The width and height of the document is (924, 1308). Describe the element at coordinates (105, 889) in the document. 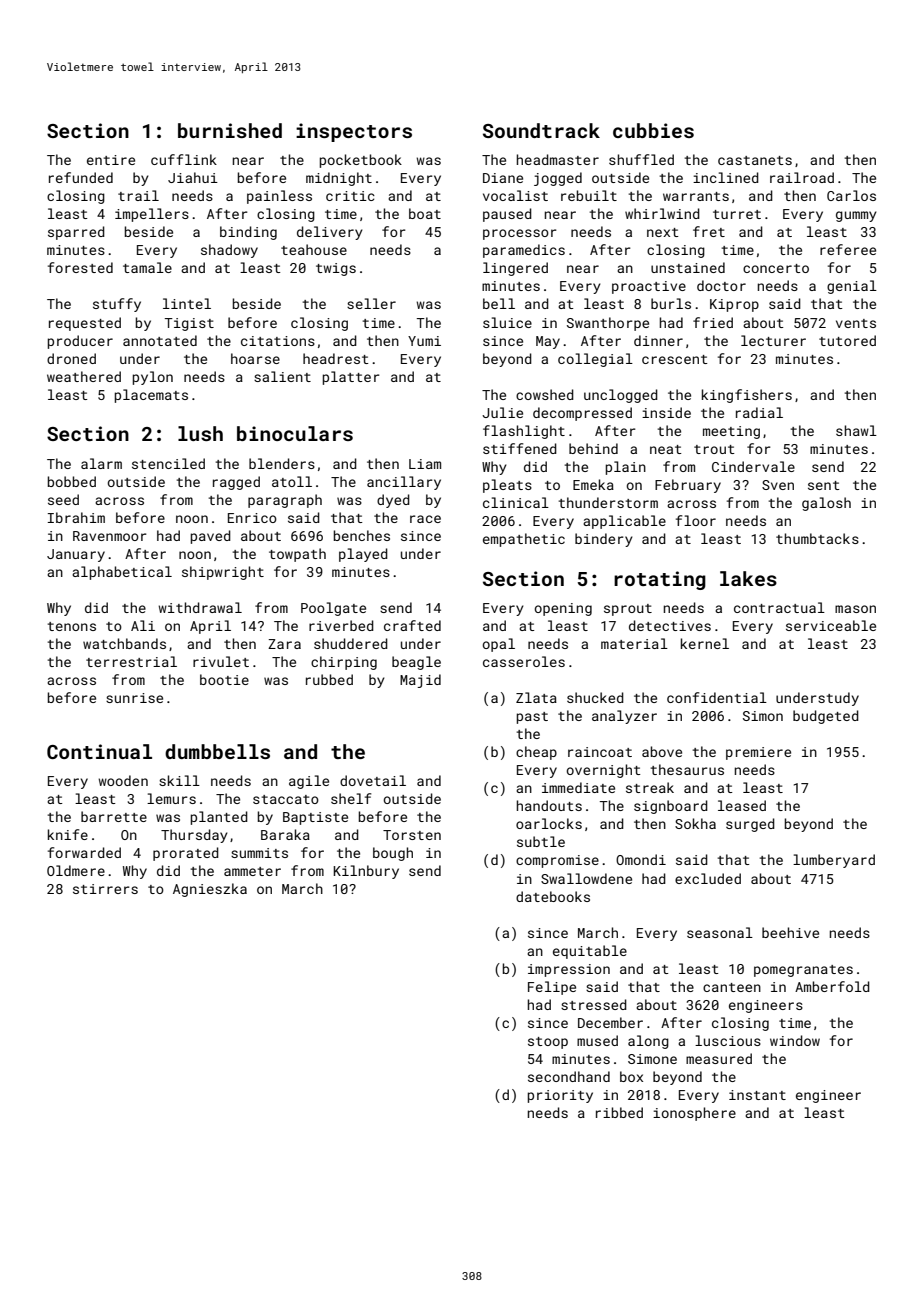

I see `stirrers` at that location.
